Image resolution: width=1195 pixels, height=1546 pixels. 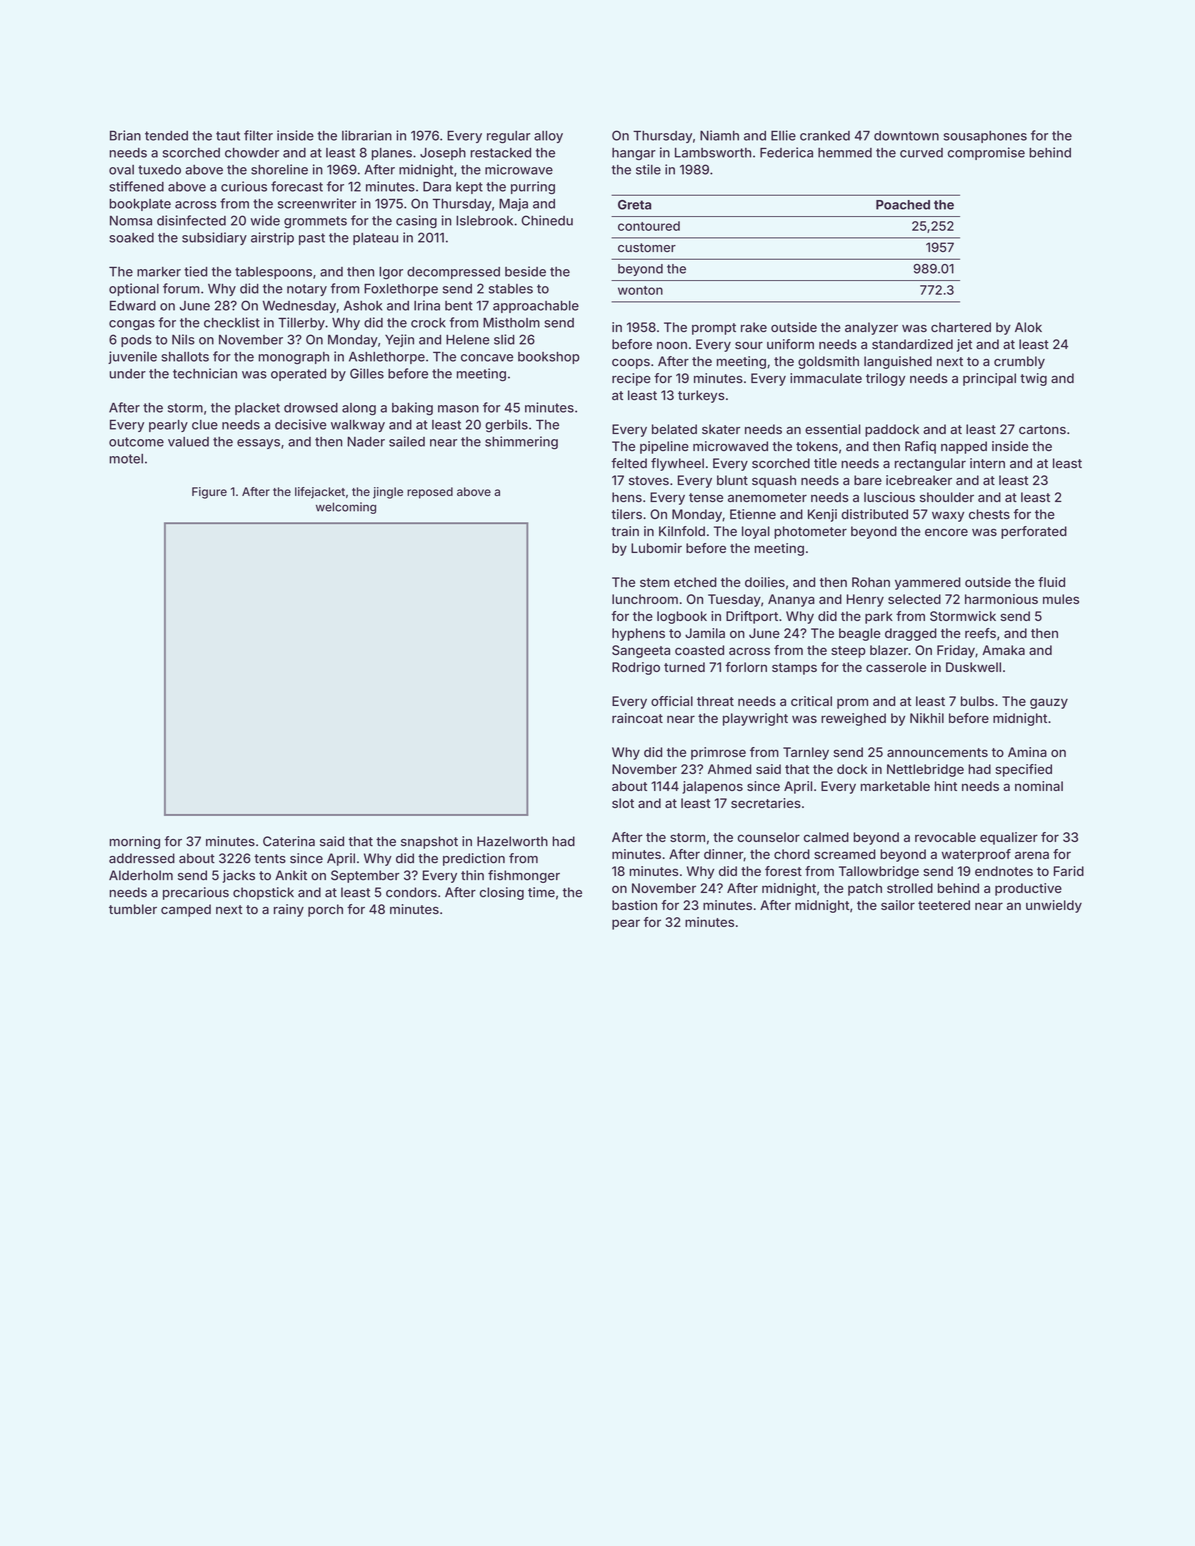 I want to click on gauzy, so click(x=1049, y=703).
